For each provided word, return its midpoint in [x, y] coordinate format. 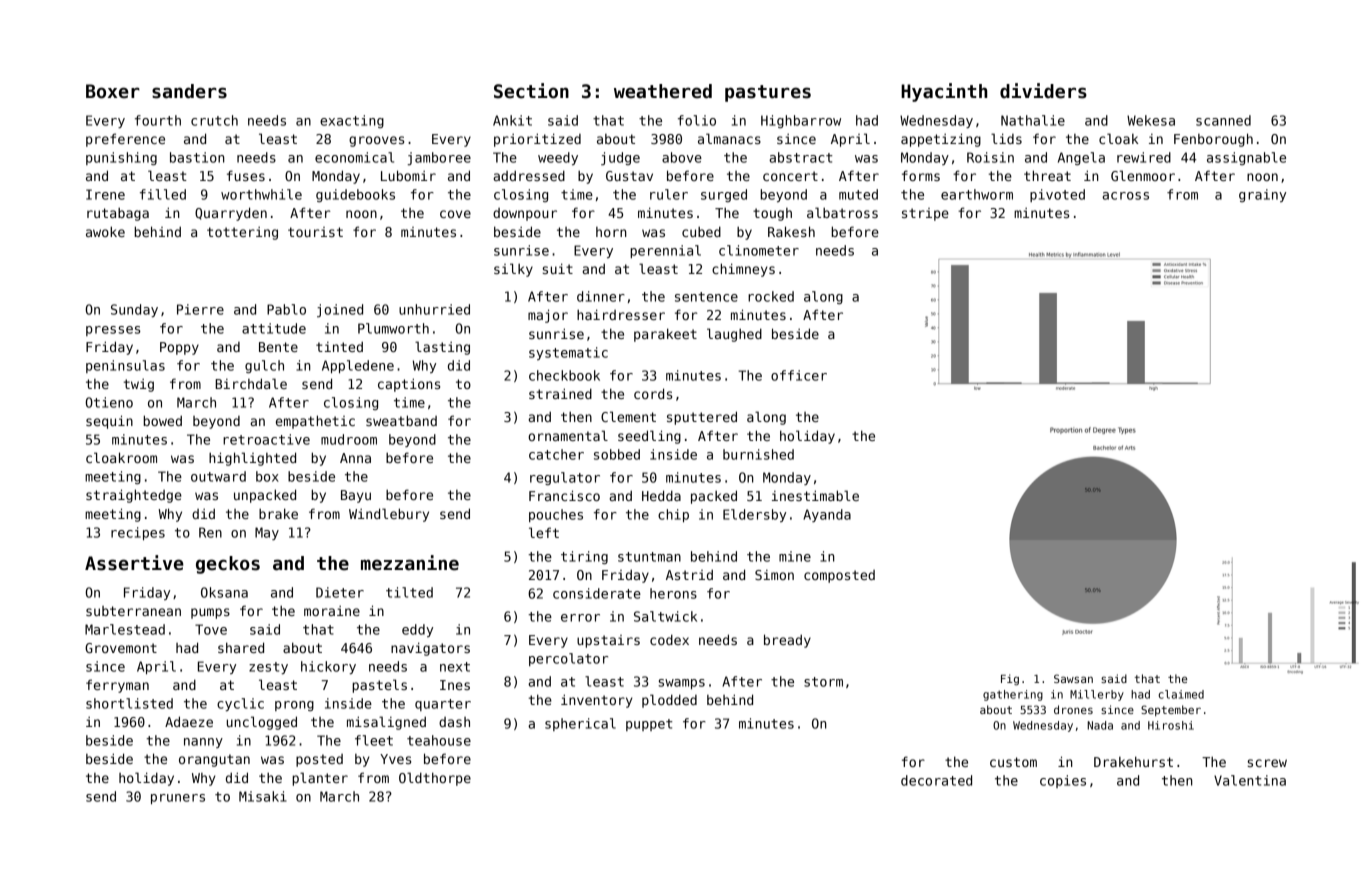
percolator [568, 659]
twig [139, 385]
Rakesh [791, 231]
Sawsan [1073, 678]
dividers [1043, 91]
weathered [663, 91]
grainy [1262, 195]
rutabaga [118, 214]
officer [799, 375]
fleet [374, 740]
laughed [734, 335]
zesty [268, 668]
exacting [352, 121]
